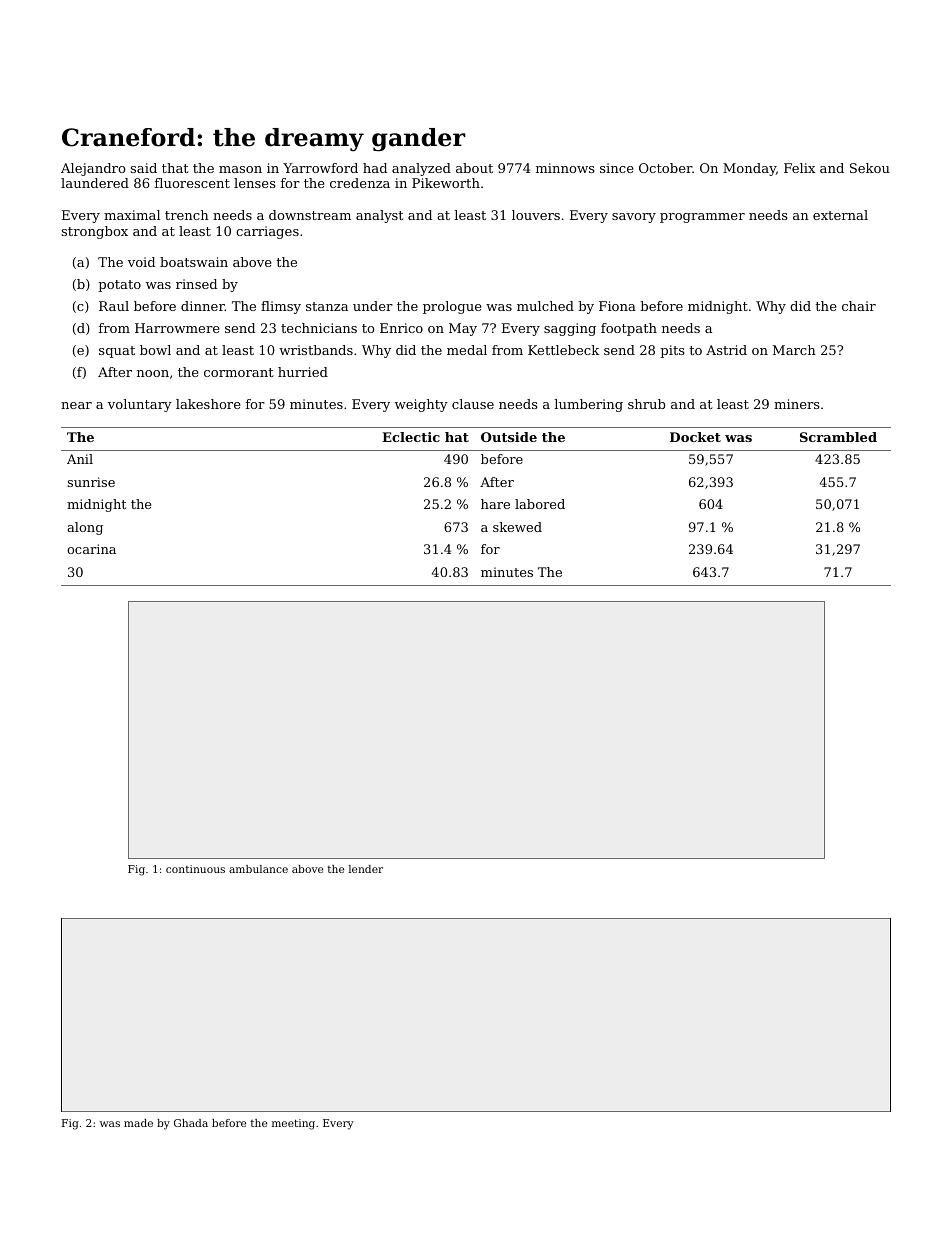 This screenshot has height=1233, width=952. What do you see at coordinates (91, 549) in the screenshot?
I see `ocarina` at bounding box center [91, 549].
